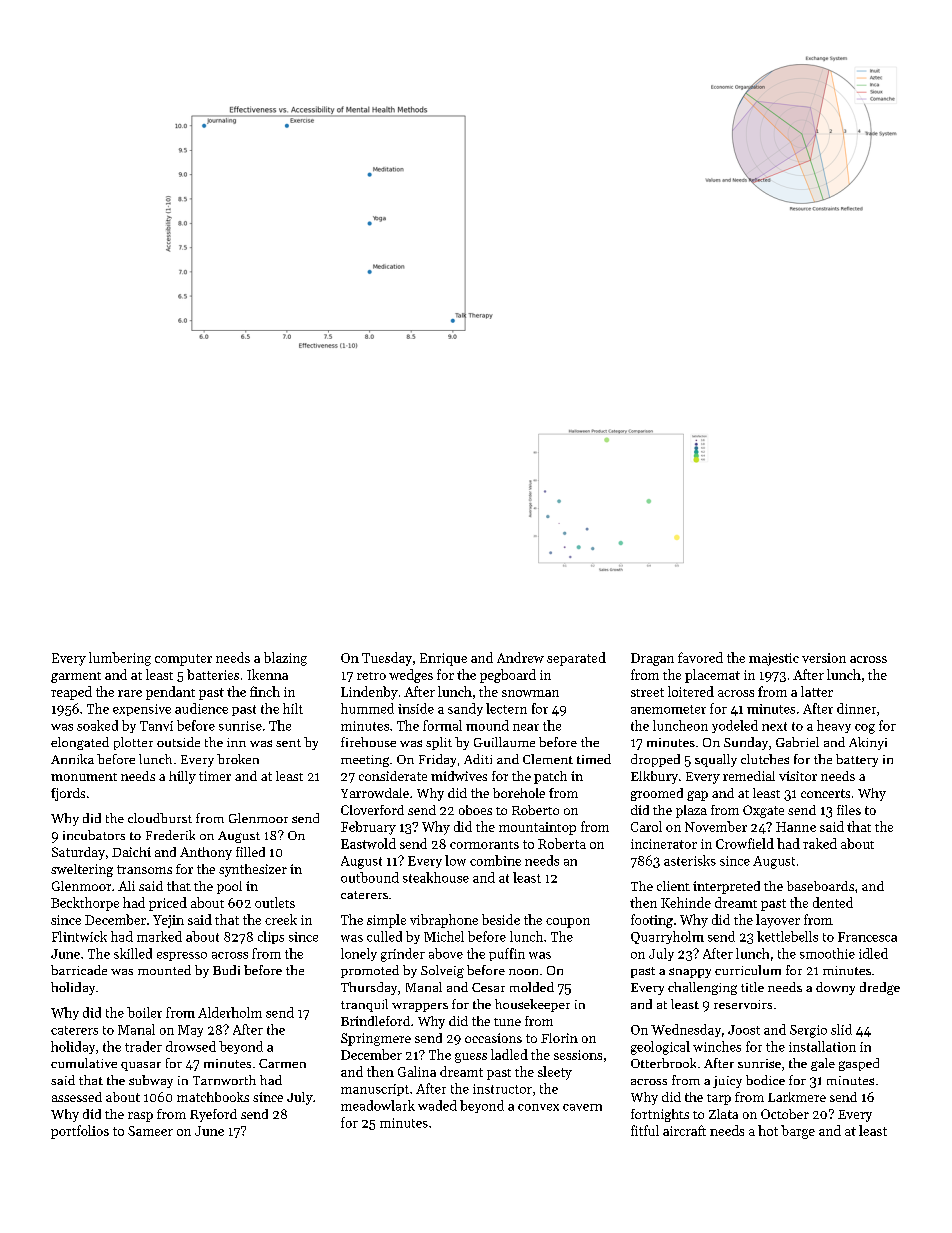 This screenshot has height=1233, width=952. Describe the element at coordinates (668, 709) in the screenshot. I see `anemometer` at that location.
